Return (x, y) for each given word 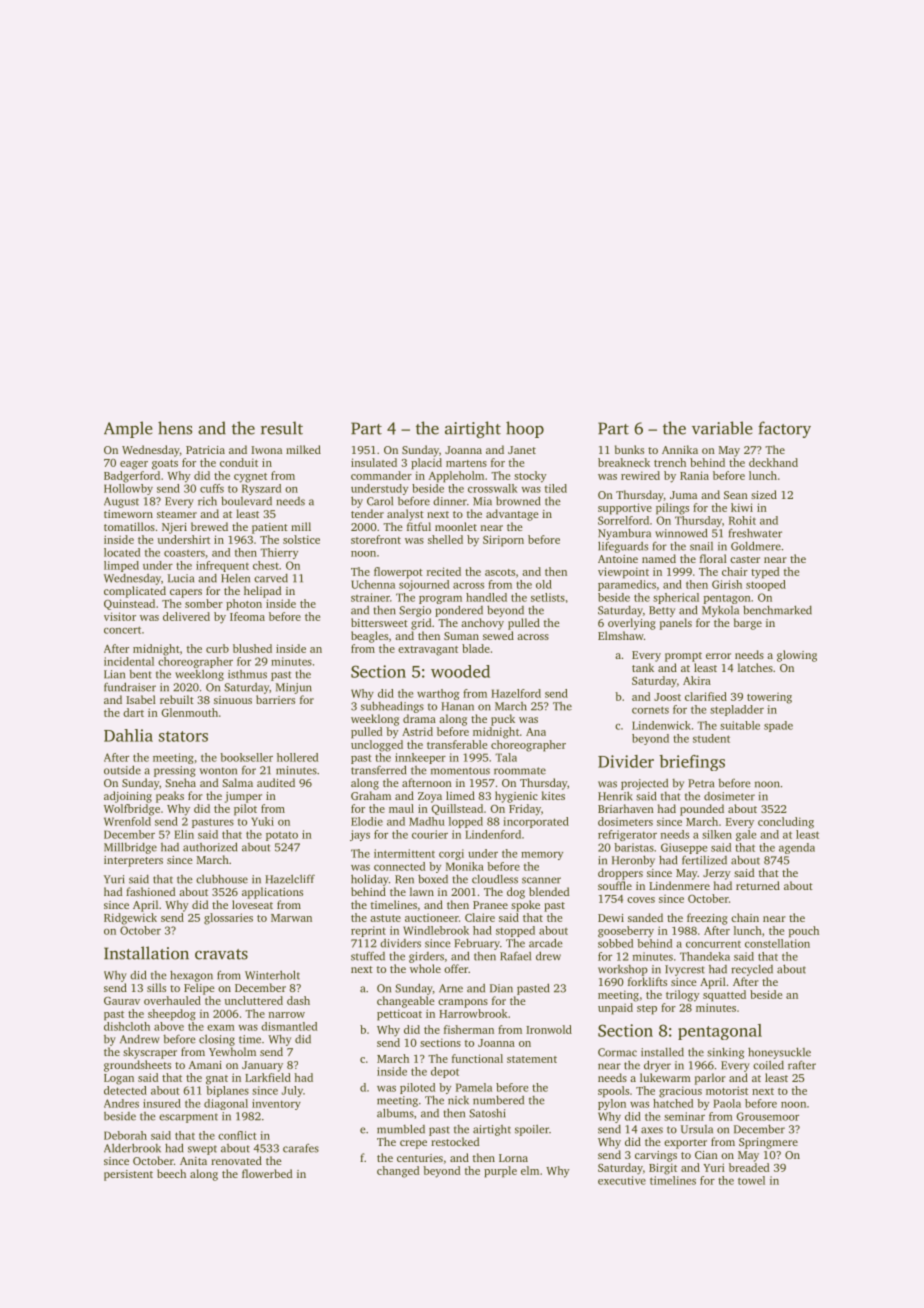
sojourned (424, 585)
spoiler (532, 1130)
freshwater (755, 533)
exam (221, 1028)
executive (622, 1180)
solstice (301, 539)
